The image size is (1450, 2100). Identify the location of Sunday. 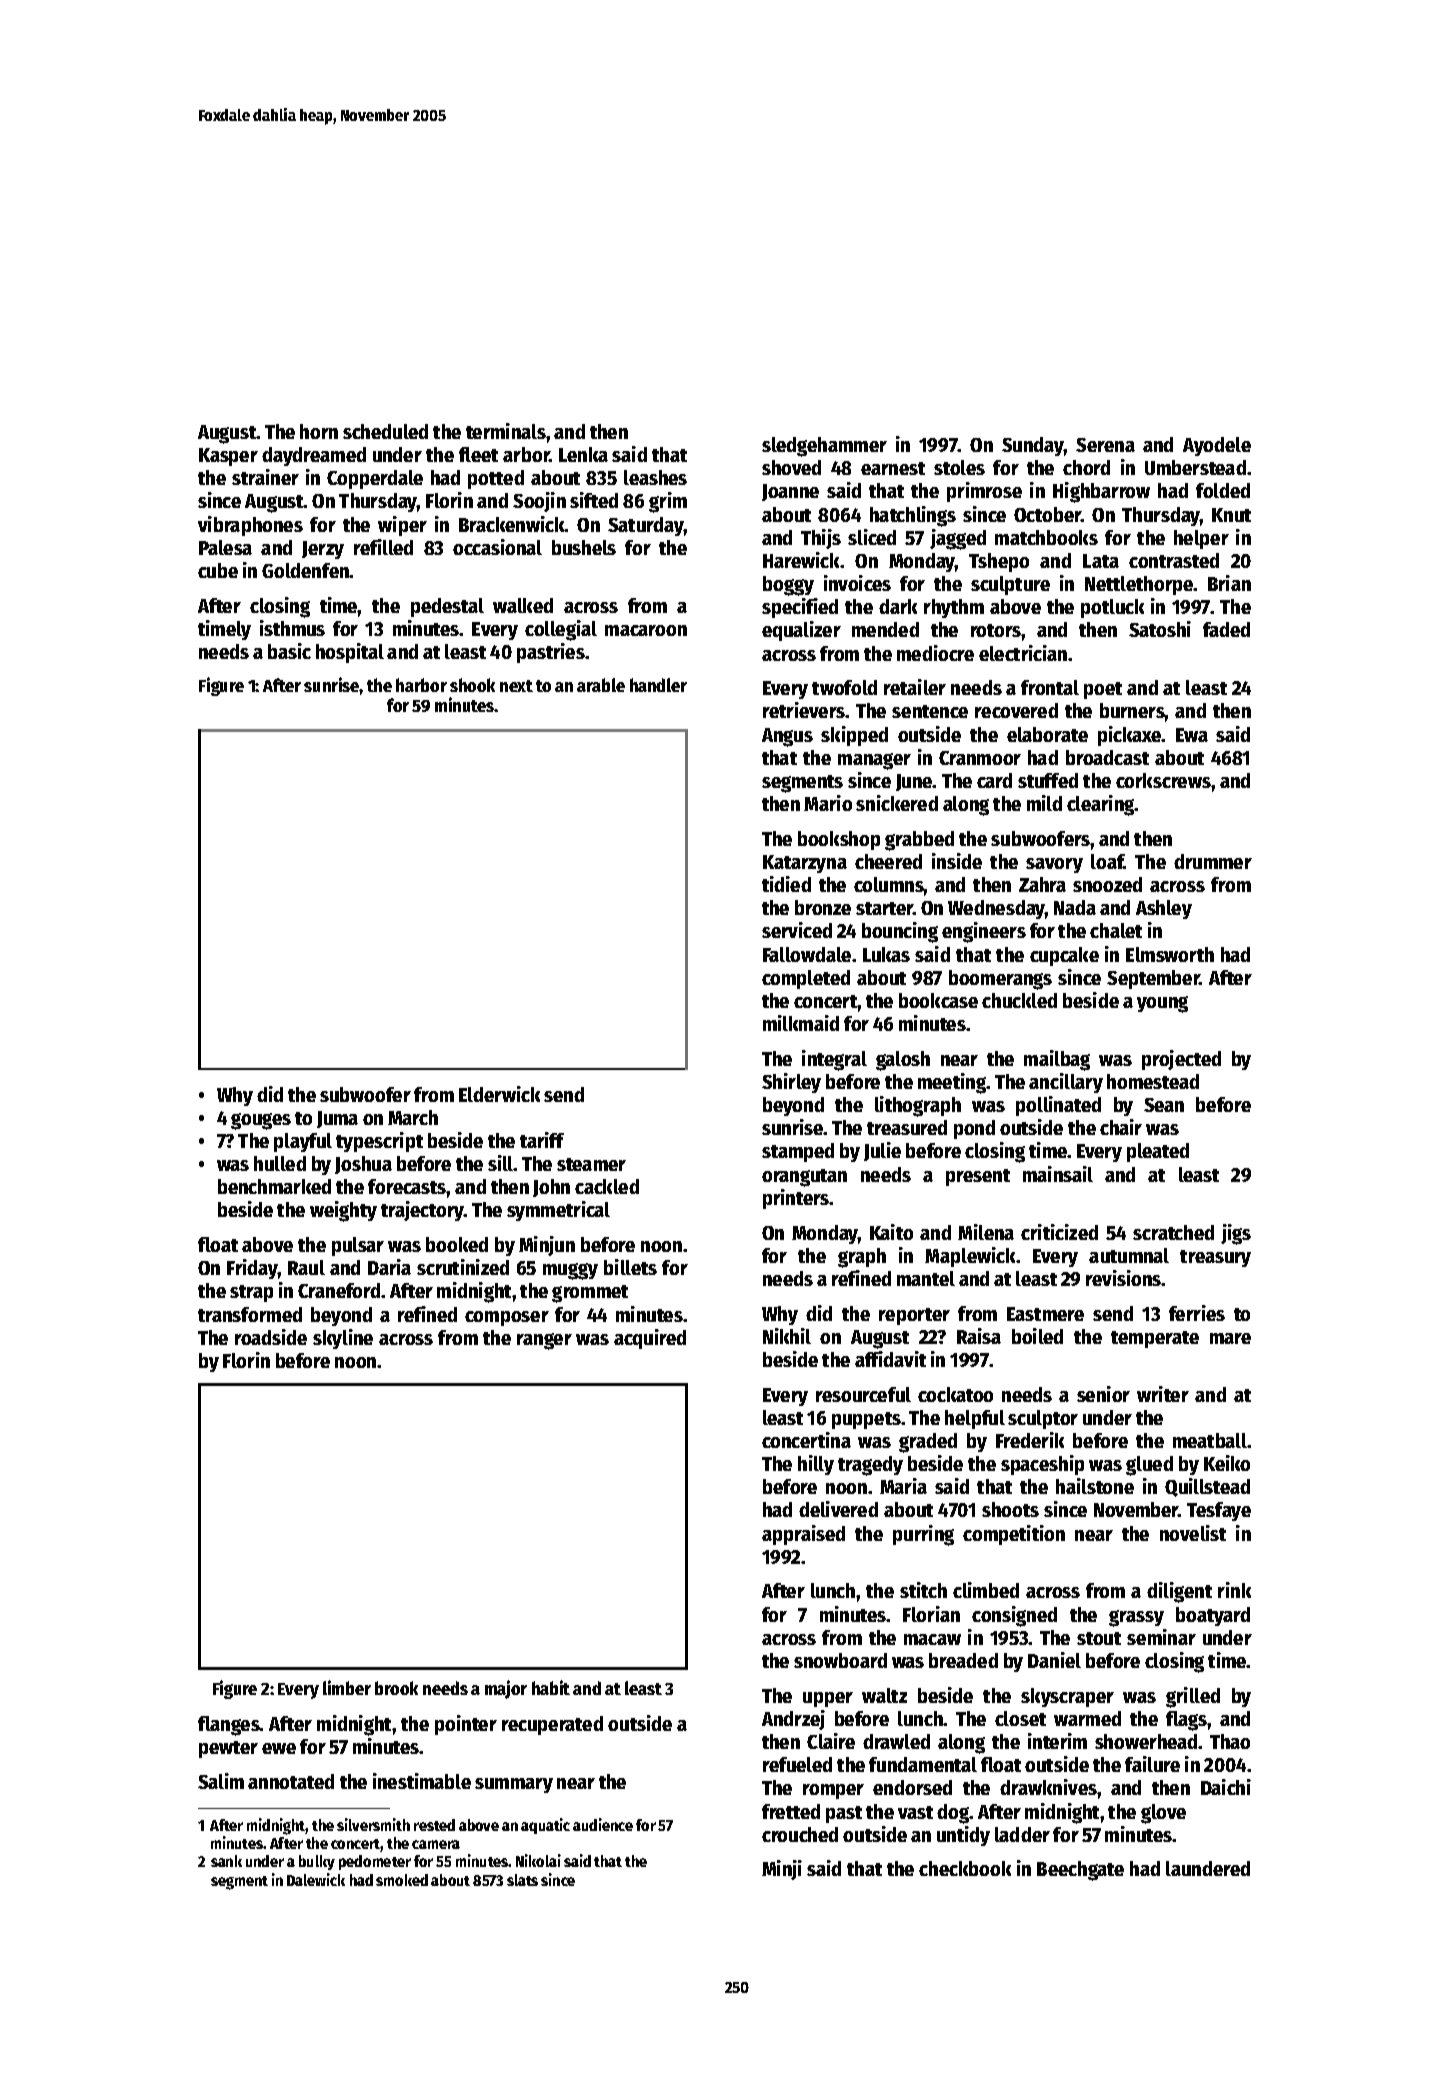
(1033, 446).
